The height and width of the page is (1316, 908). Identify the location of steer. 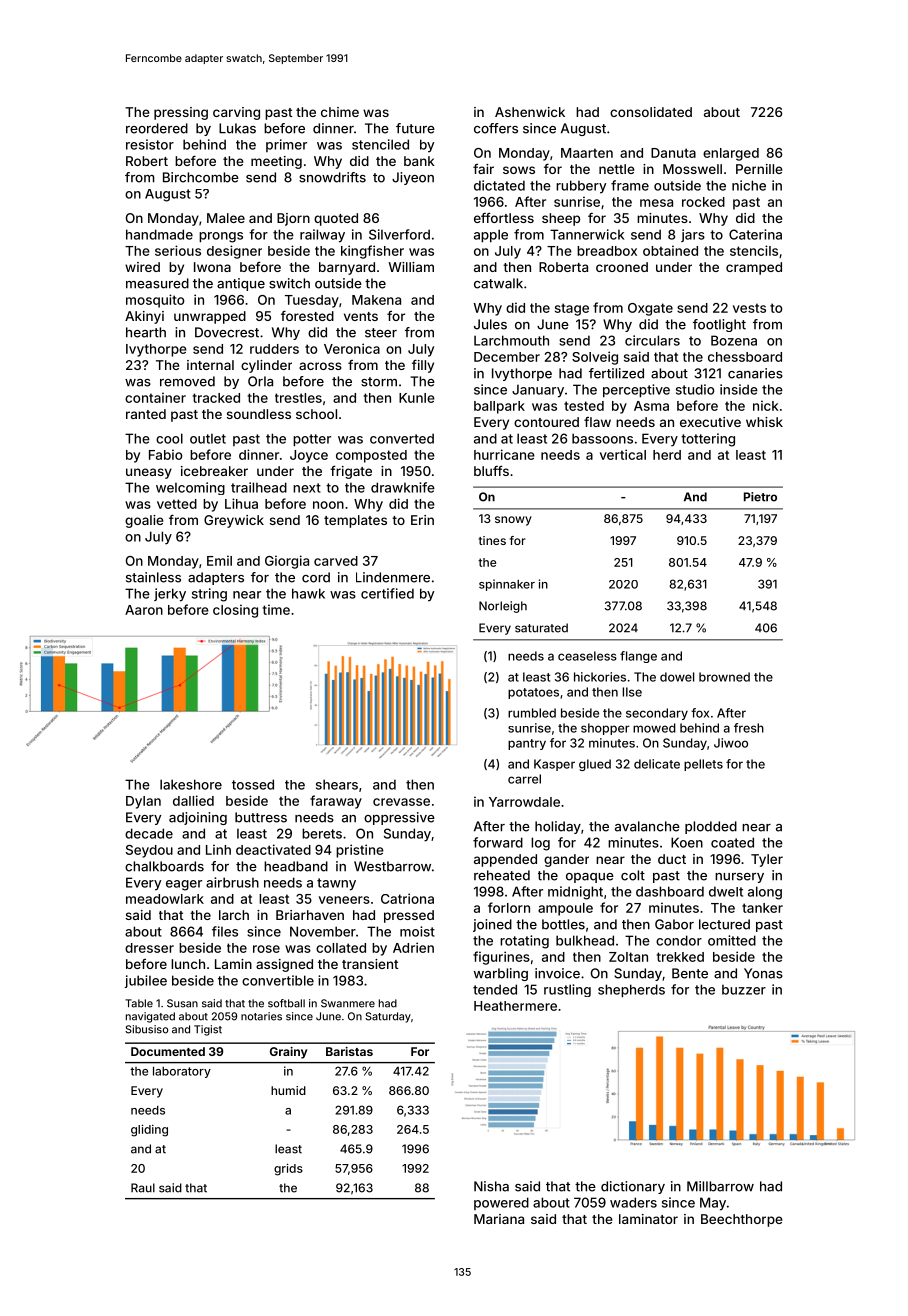
(381, 333).
